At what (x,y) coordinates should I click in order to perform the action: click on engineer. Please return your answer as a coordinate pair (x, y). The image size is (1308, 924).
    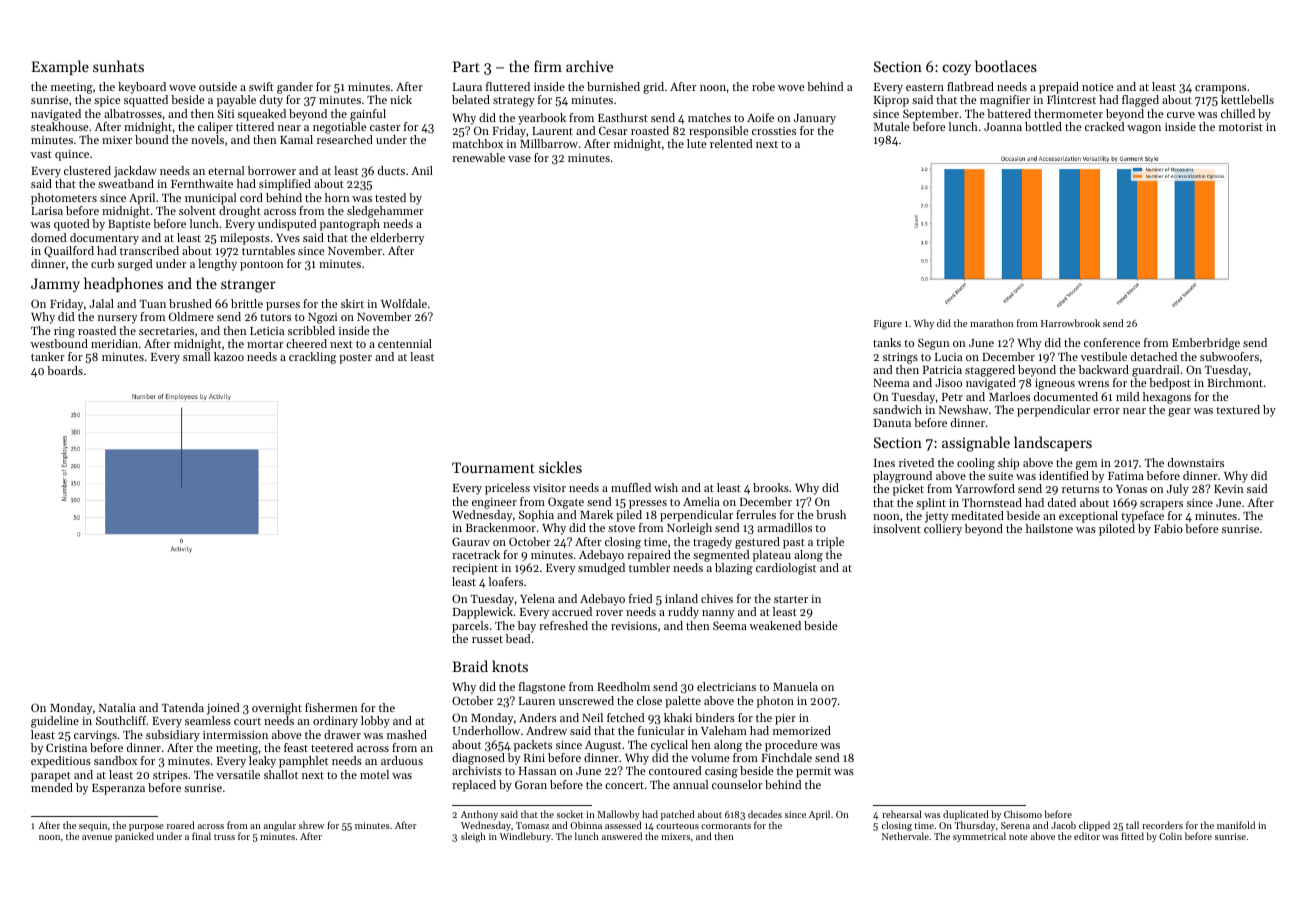
    Looking at the image, I should click on (494, 503).
